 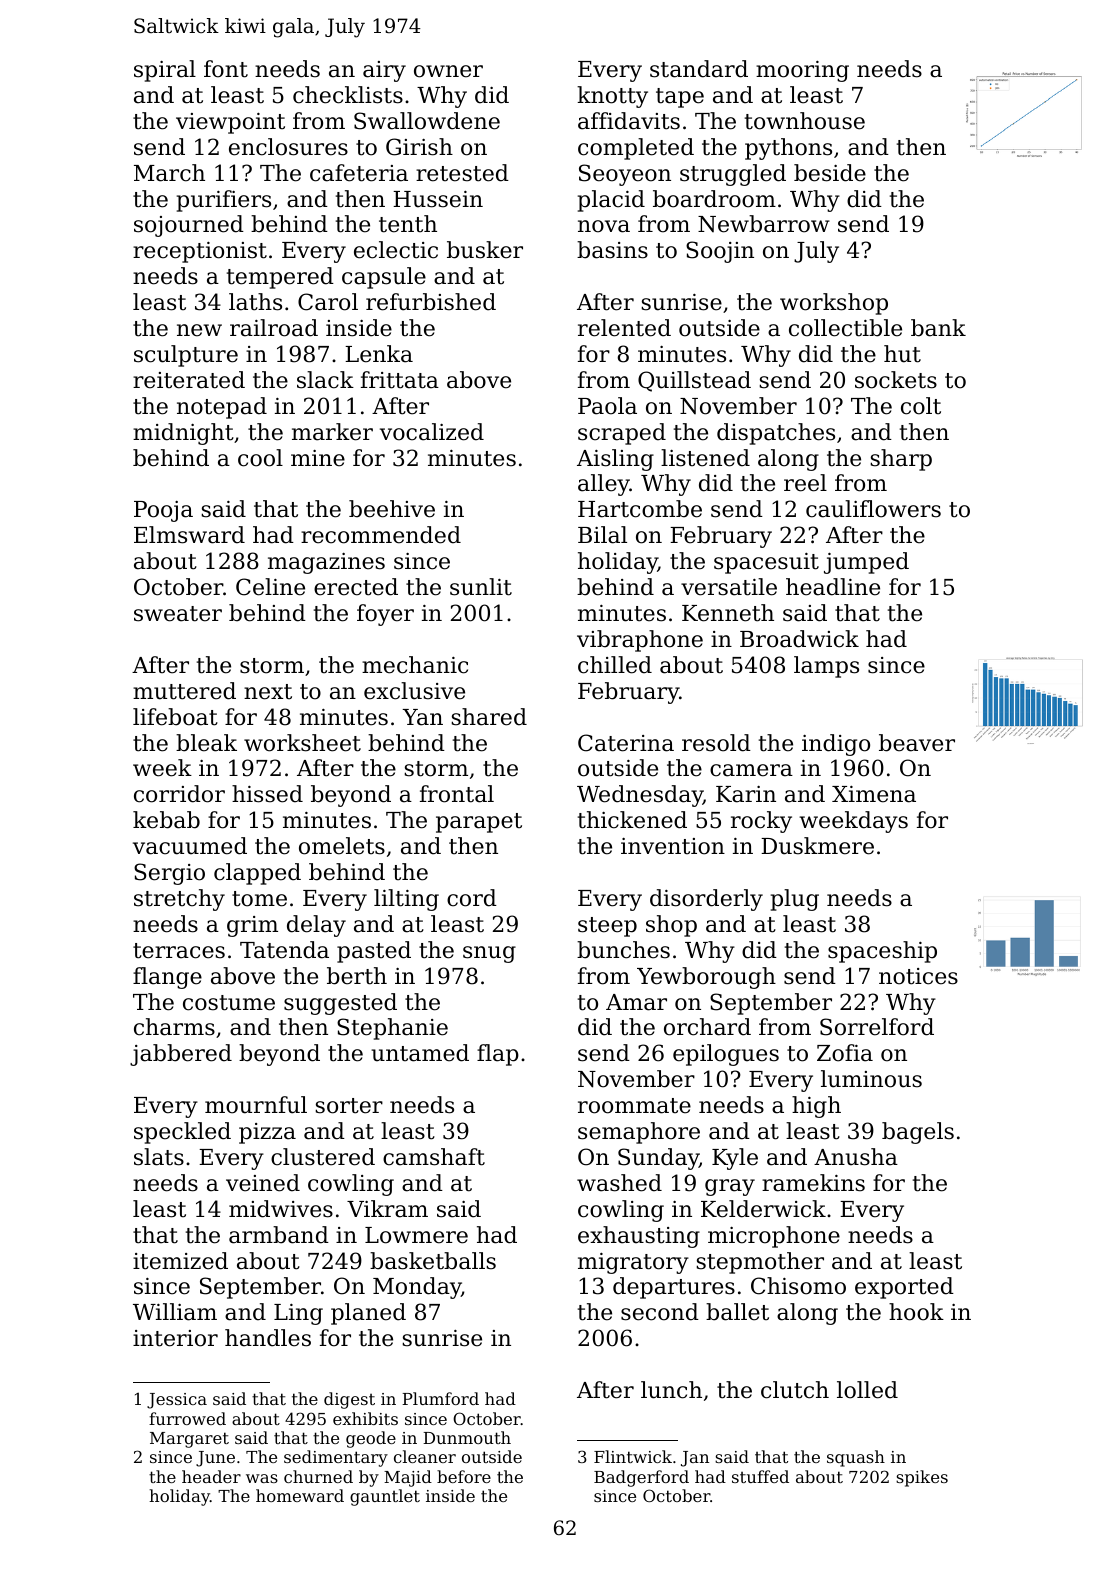 What do you see at coordinates (636, 1002) in the screenshot?
I see `Amar` at bounding box center [636, 1002].
